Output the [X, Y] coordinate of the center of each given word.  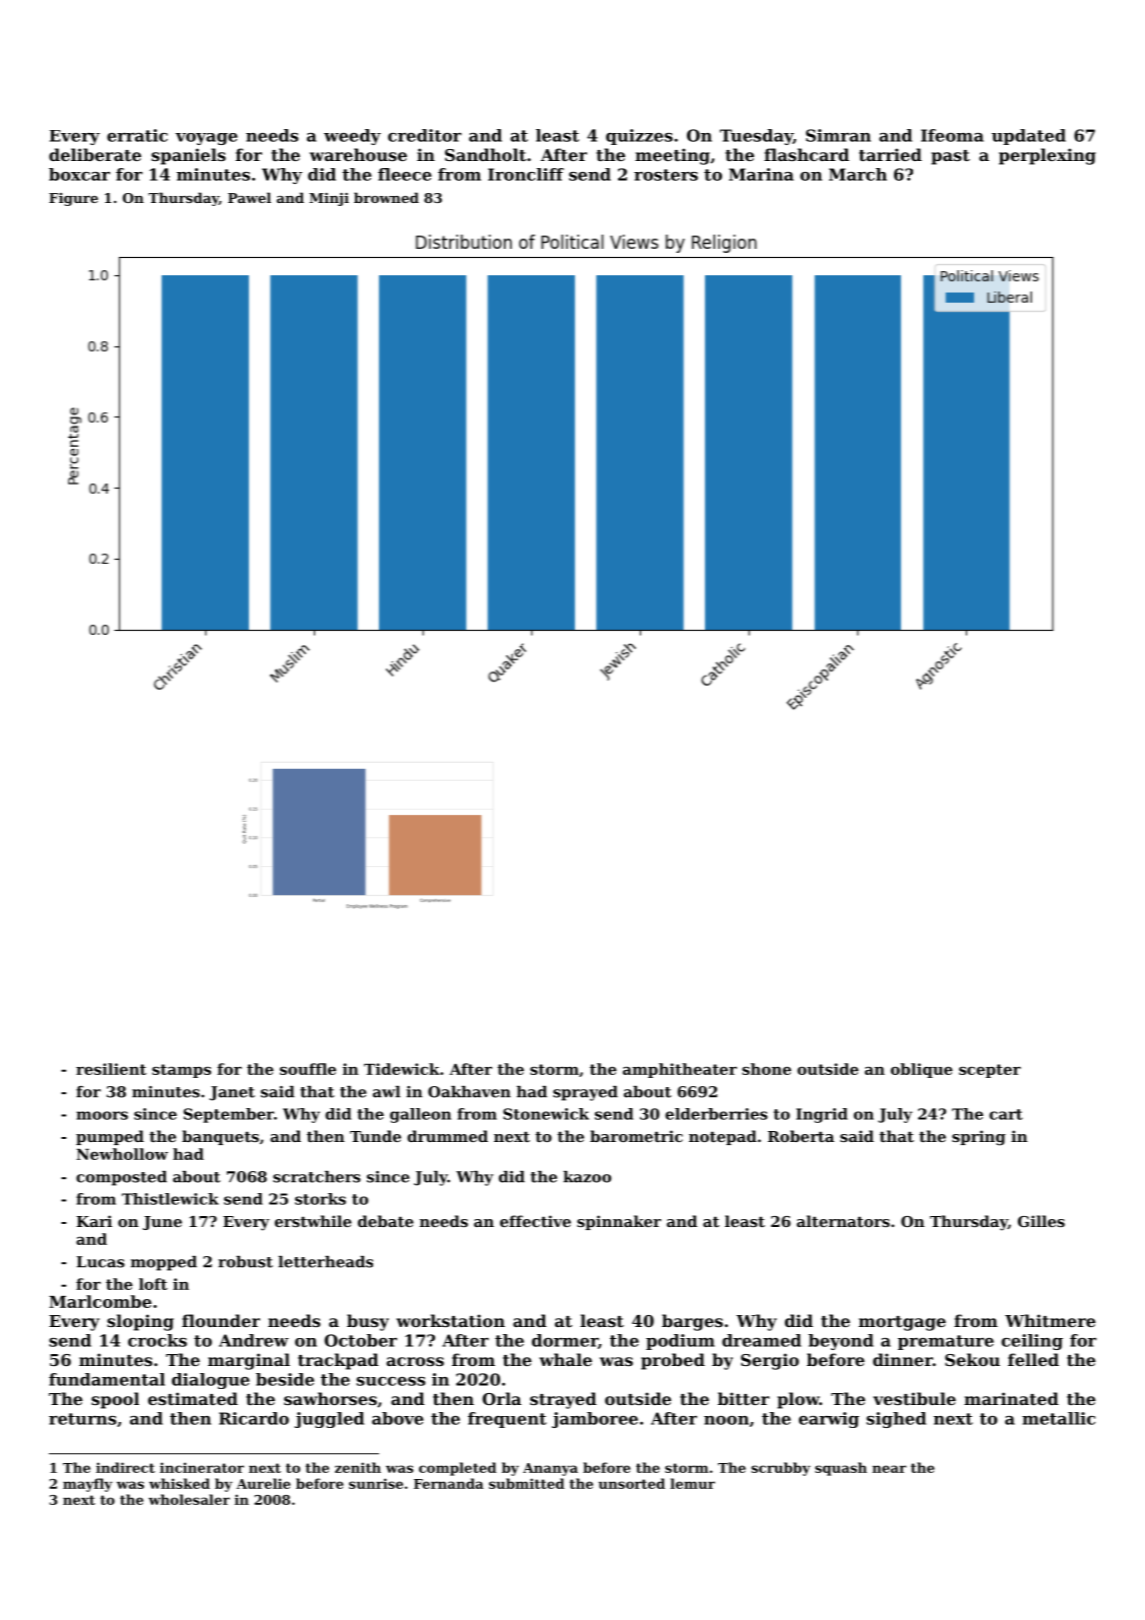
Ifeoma [952, 135]
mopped [164, 1263]
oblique [922, 1070]
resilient [111, 1069]
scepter [990, 1071]
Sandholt [485, 154]
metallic [1058, 1418]
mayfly [87, 1485]
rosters [666, 175]
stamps [181, 1071]
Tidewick [402, 1069]
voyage [206, 139]
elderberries [716, 1114]
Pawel [249, 197]
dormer [565, 1340]
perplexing [1047, 156]
